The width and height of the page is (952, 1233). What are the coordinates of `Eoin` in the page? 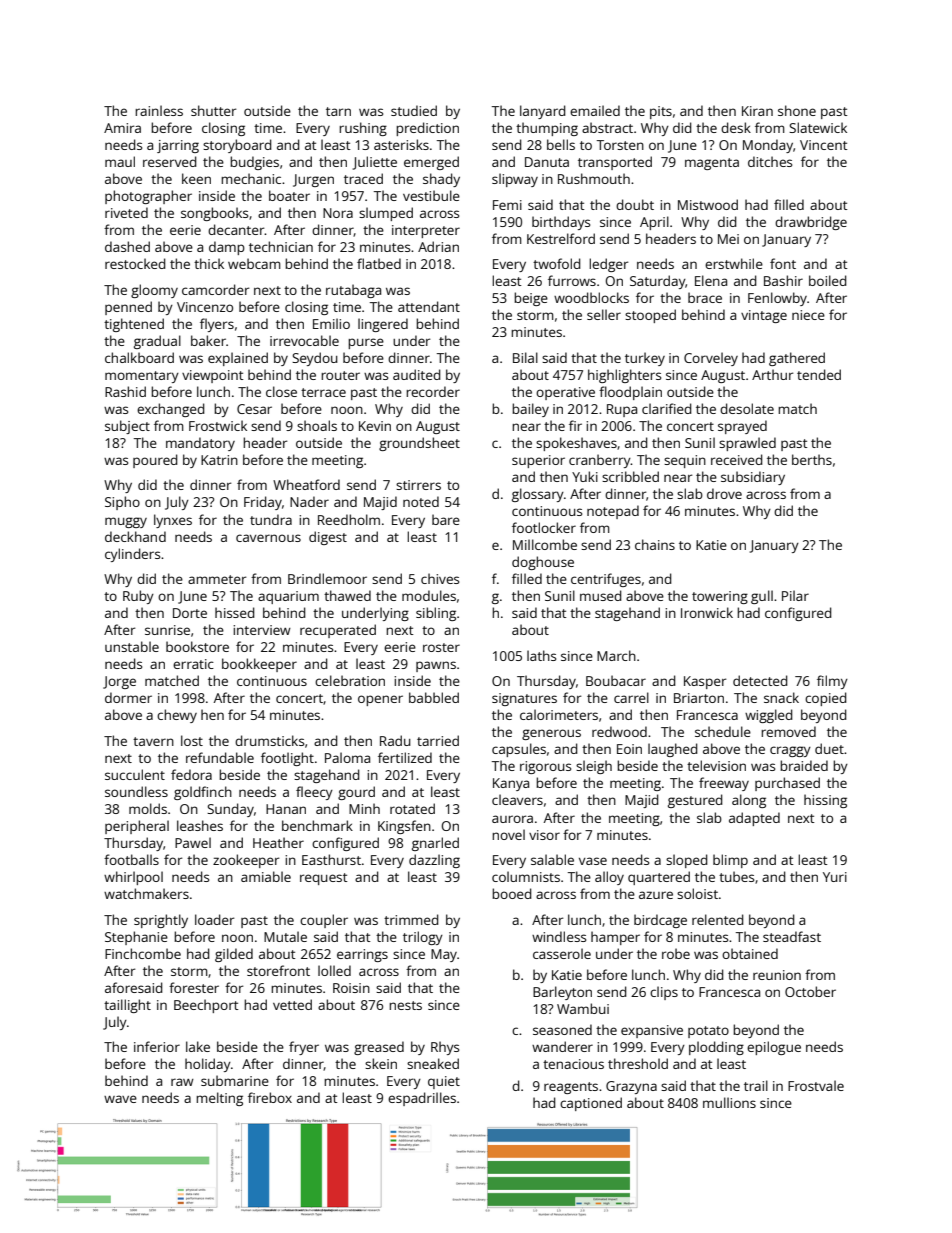 It's located at (629, 749).
